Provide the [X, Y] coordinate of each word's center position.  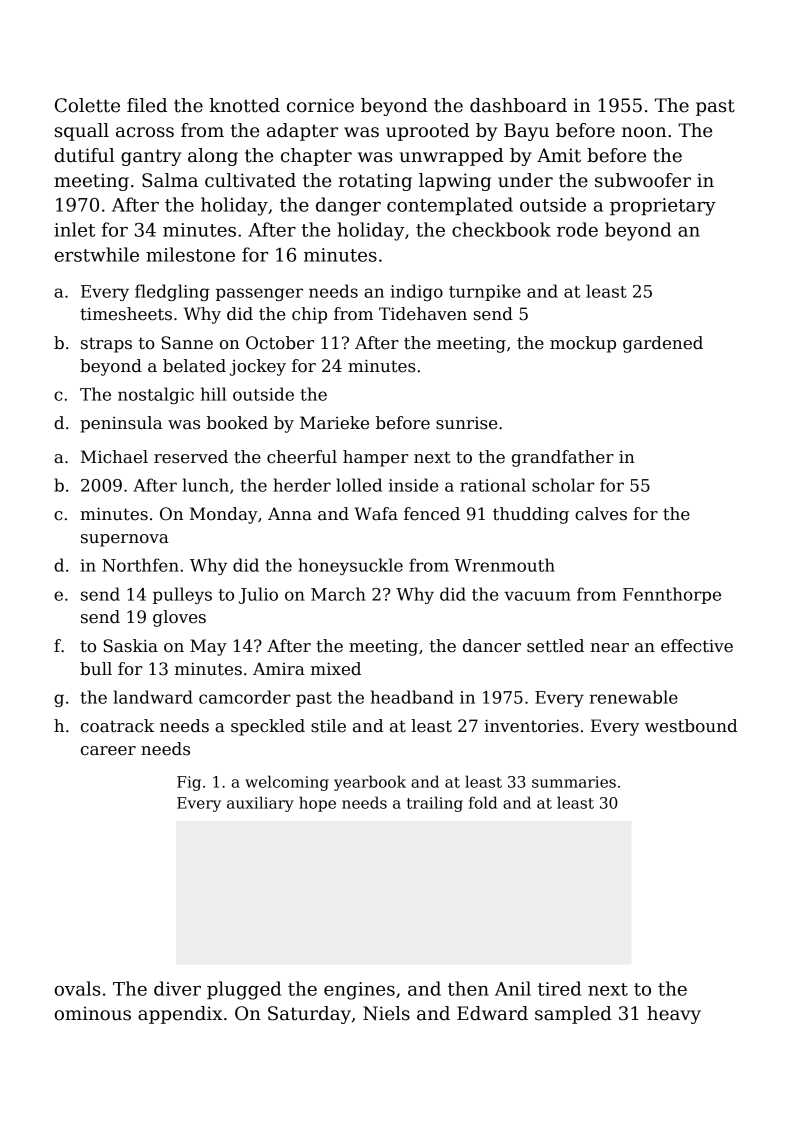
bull [96, 669]
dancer [492, 646]
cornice [320, 105]
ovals [77, 988]
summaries [574, 782]
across [145, 132]
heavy [674, 1015]
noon [644, 132]
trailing [435, 804]
